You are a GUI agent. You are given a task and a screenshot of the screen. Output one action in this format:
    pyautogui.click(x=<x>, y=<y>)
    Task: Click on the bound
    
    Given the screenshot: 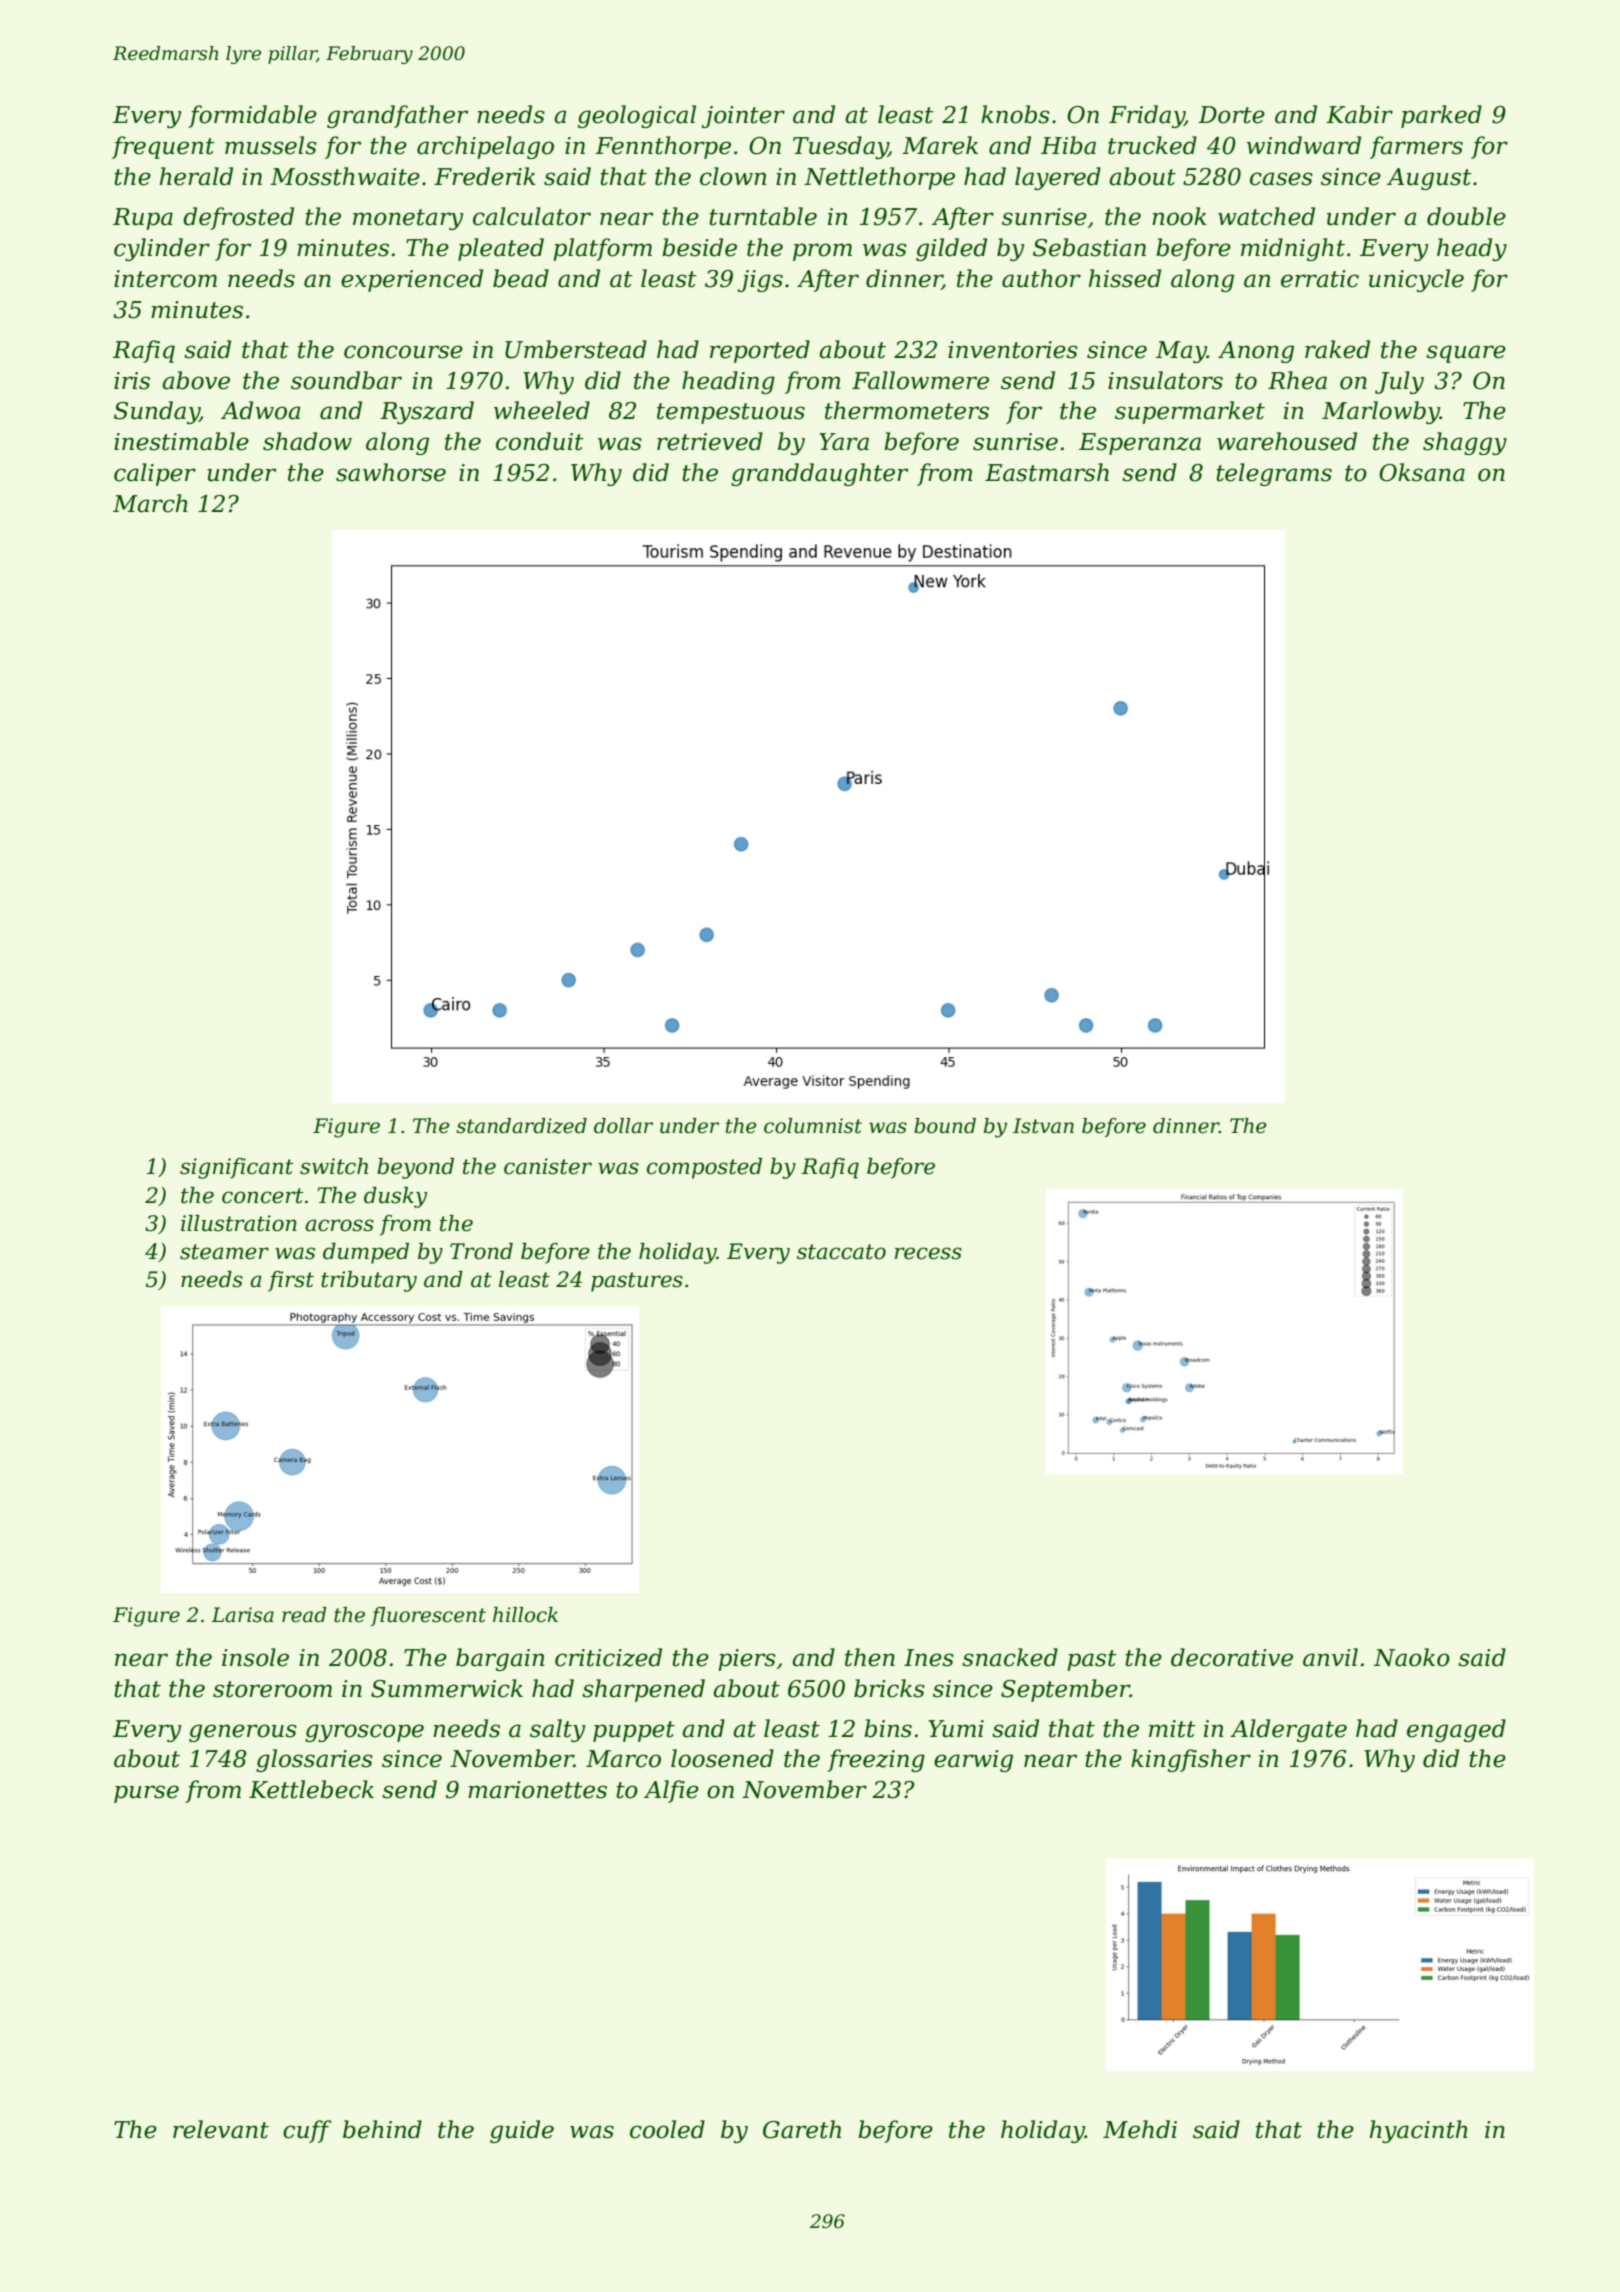 What is the action you would take?
    pyautogui.click(x=945, y=1126)
